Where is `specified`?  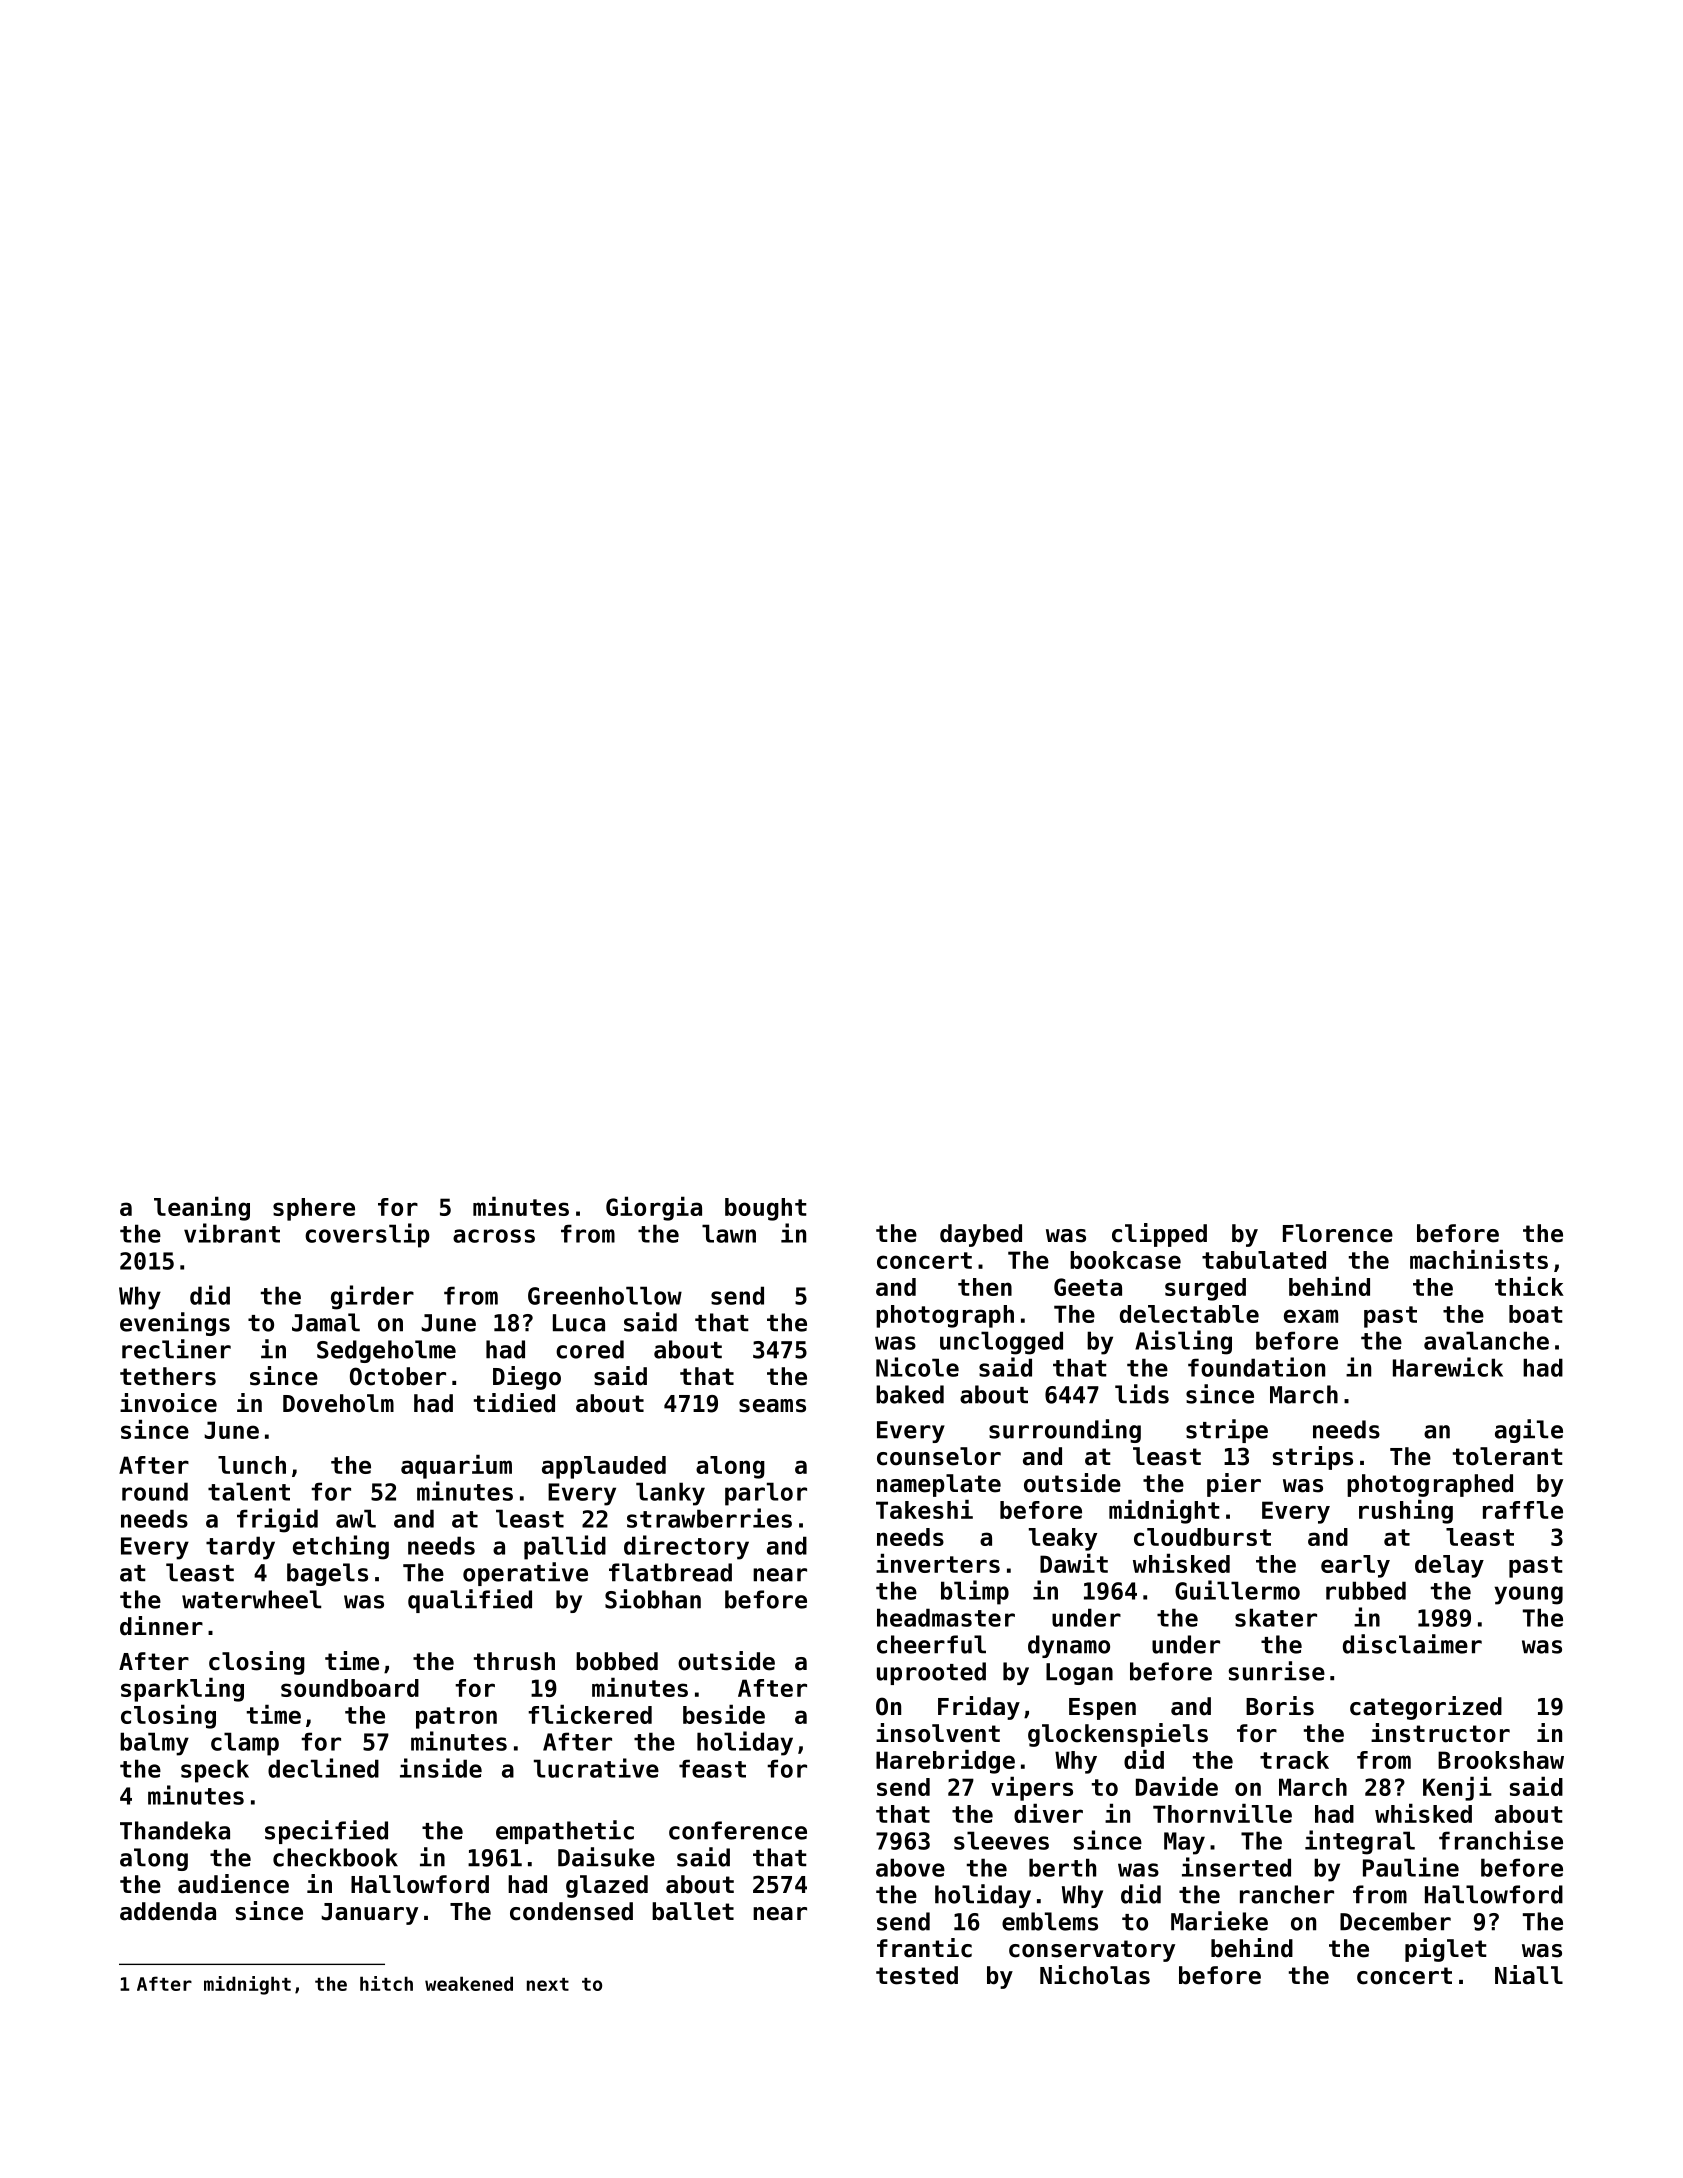
specified is located at coordinates (326, 1832).
